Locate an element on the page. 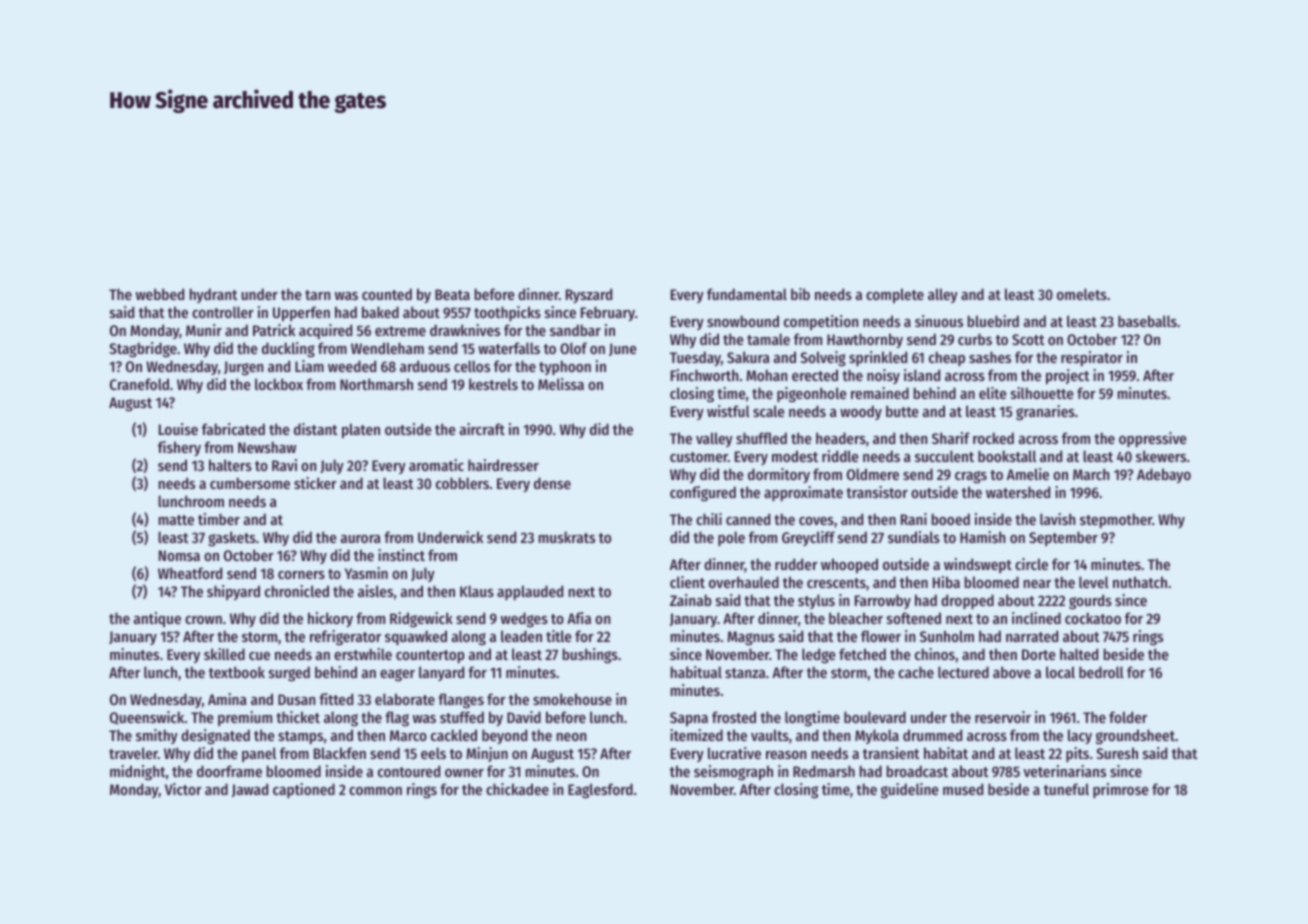 The width and height of the document is (1308, 924). guideline is located at coordinates (910, 791).
